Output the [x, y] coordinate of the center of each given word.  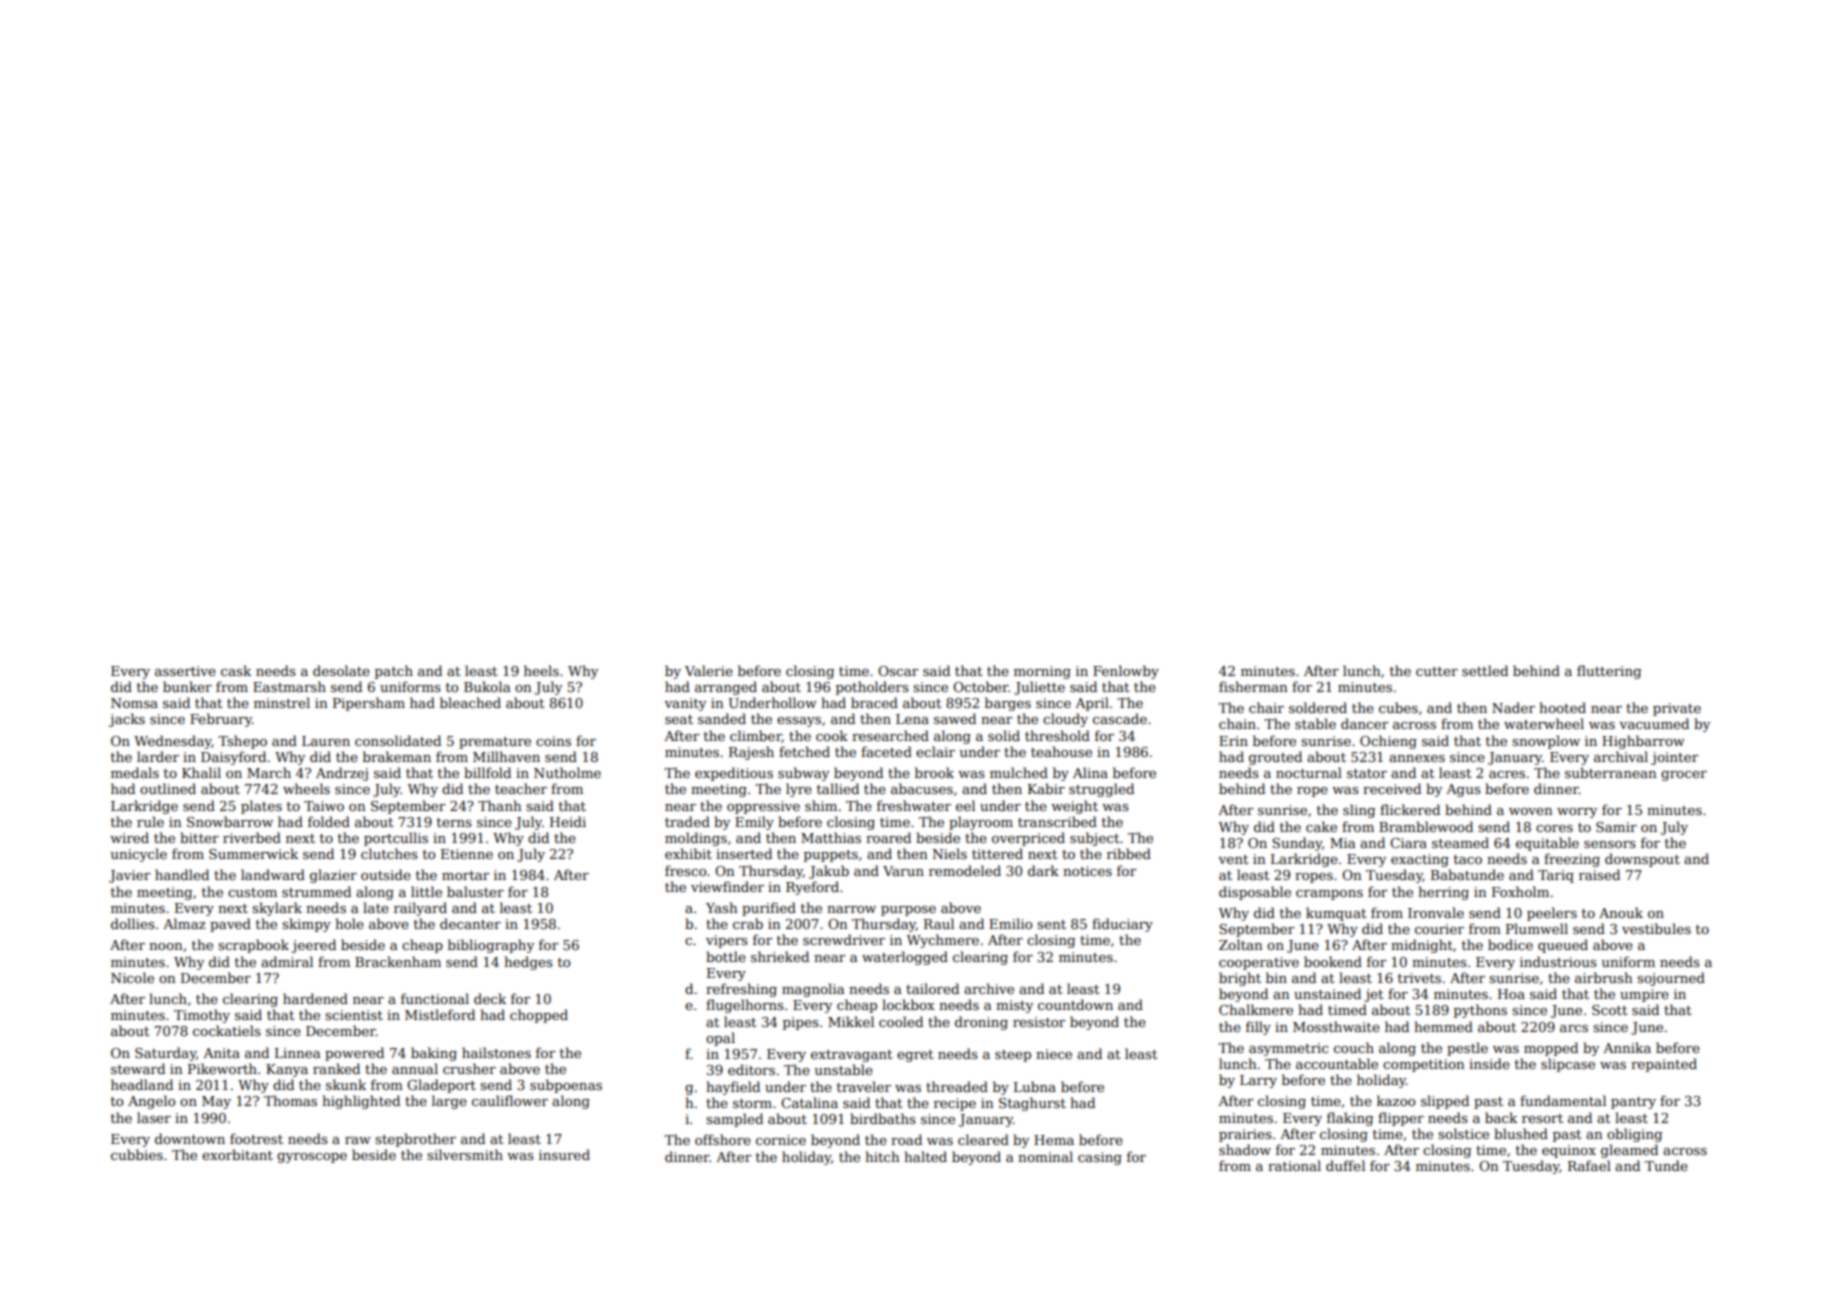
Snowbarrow [230, 821]
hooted [1562, 707]
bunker [187, 686]
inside [1489, 1063]
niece [1054, 1054]
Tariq [1556, 876]
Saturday [165, 1054]
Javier [129, 876]
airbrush [1604, 977]
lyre [799, 790]
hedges [528, 963]
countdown [1075, 1004]
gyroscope [312, 1158]
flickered [1410, 809]
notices [1087, 871]
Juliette [1039, 688]
